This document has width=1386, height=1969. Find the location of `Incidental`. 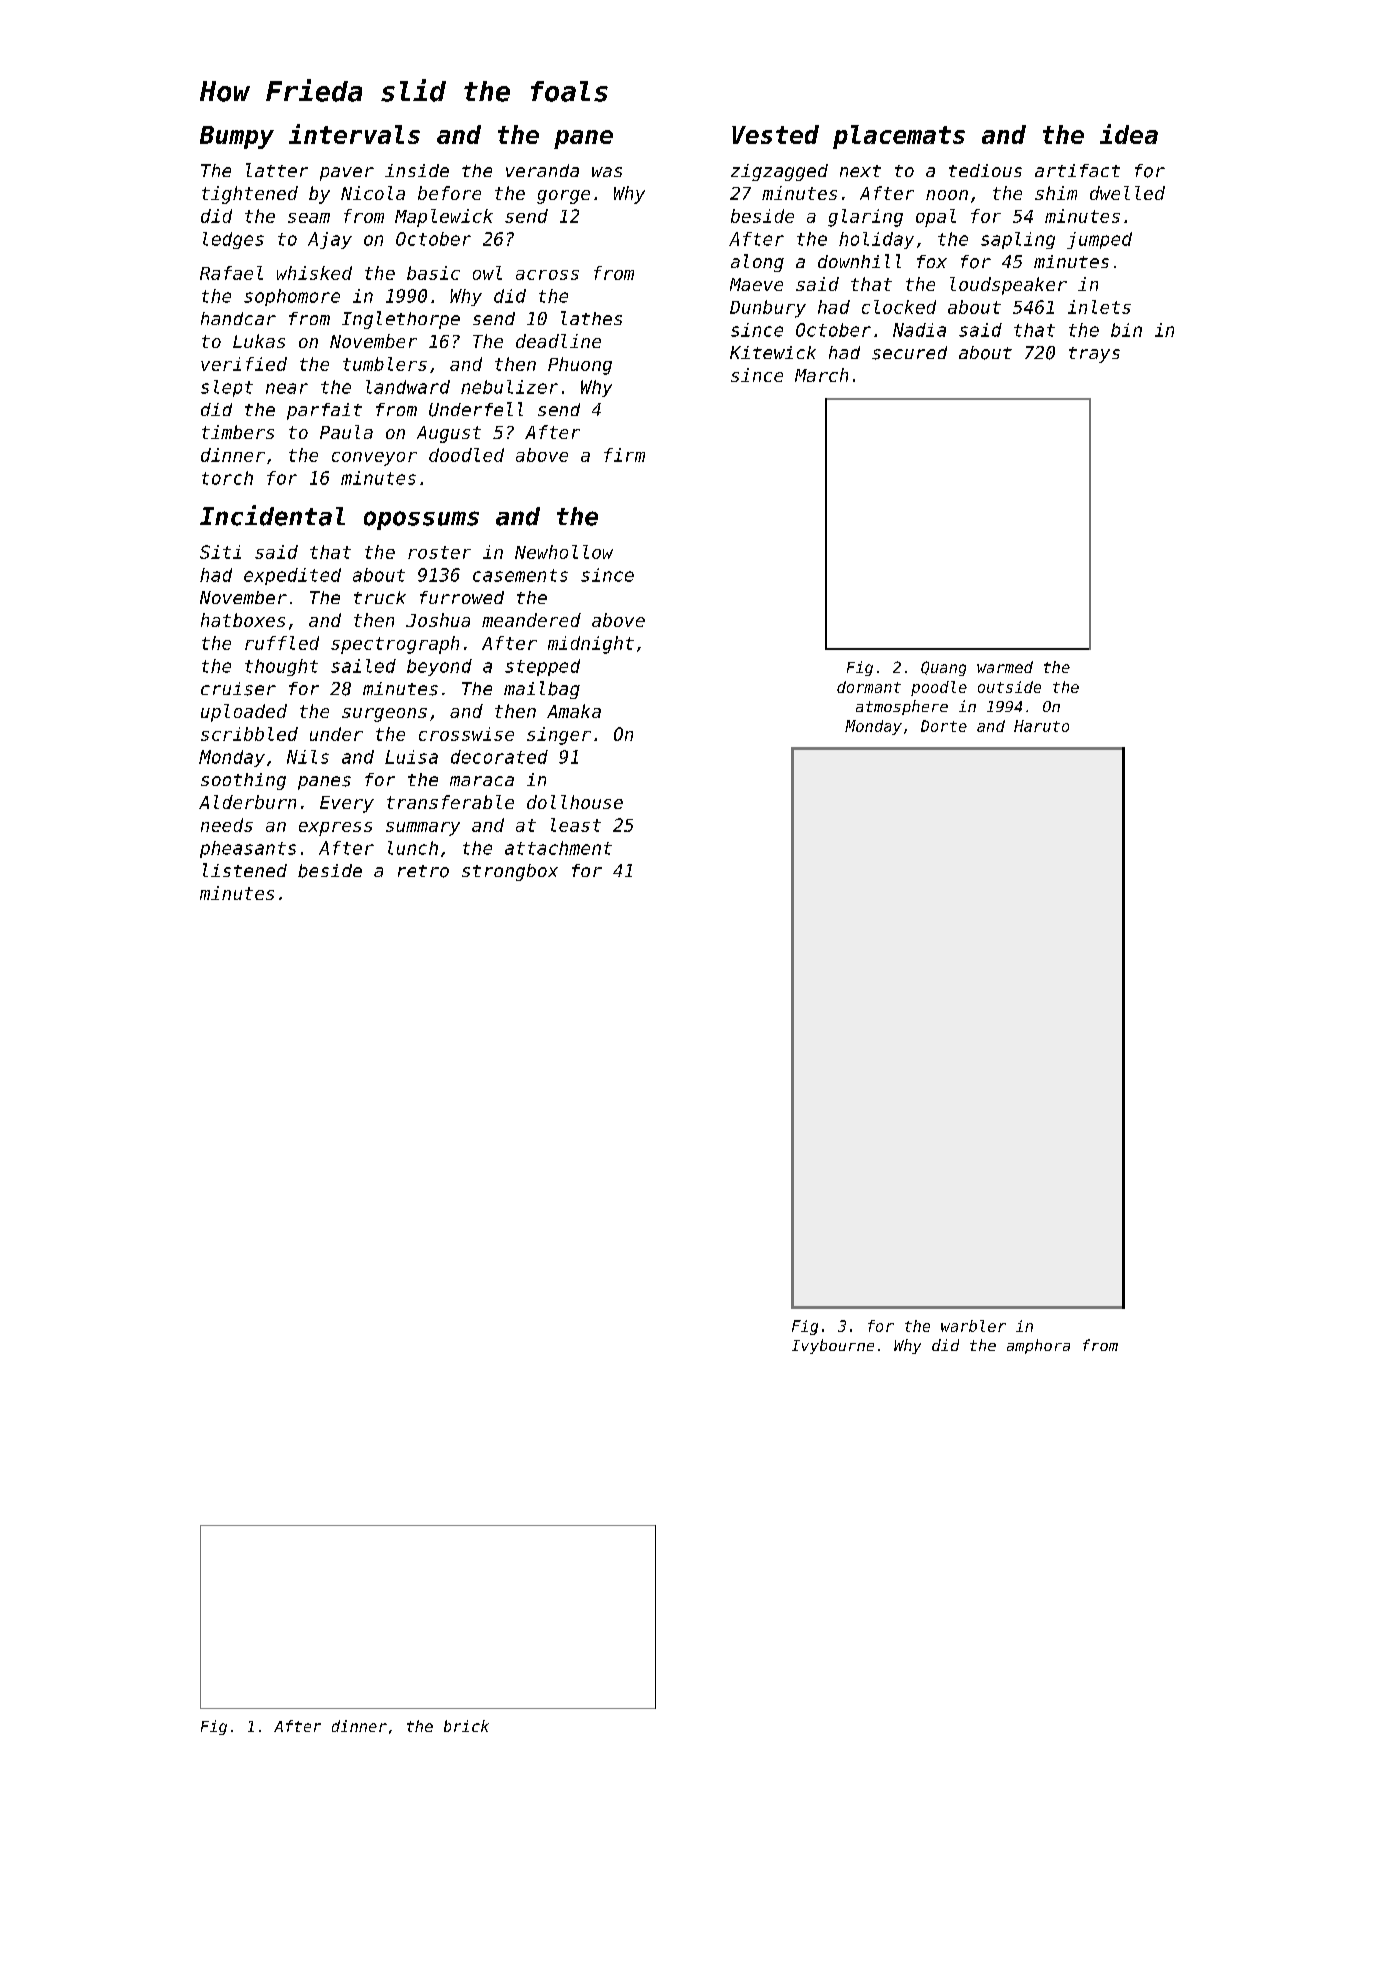

Incidental is located at coordinates (272, 515).
